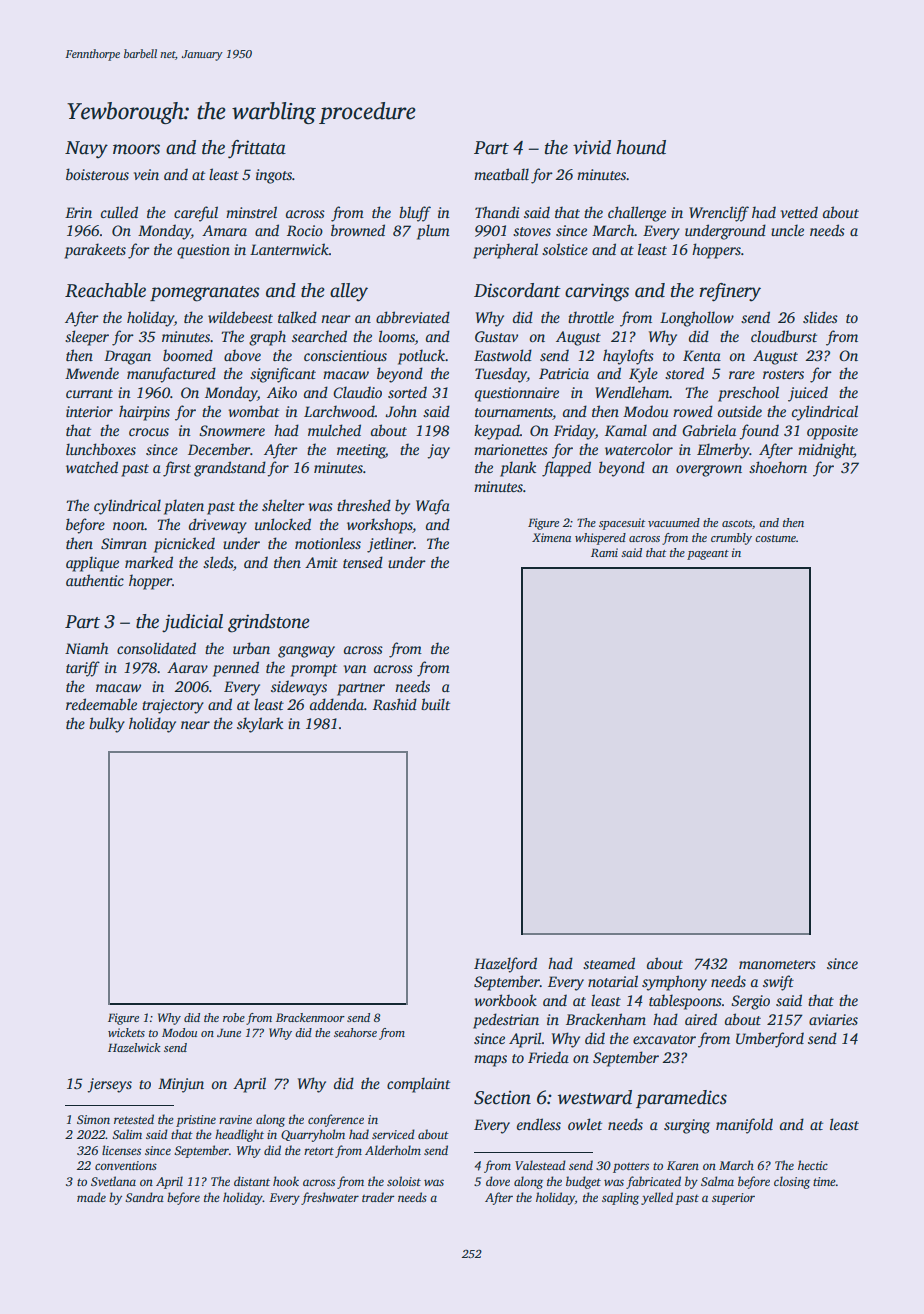 Image resolution: width=924 pixels, height=1314 pixels. Describe the element at coordinates (283, 505) in the screenshot. I see `shelter` at that location.
